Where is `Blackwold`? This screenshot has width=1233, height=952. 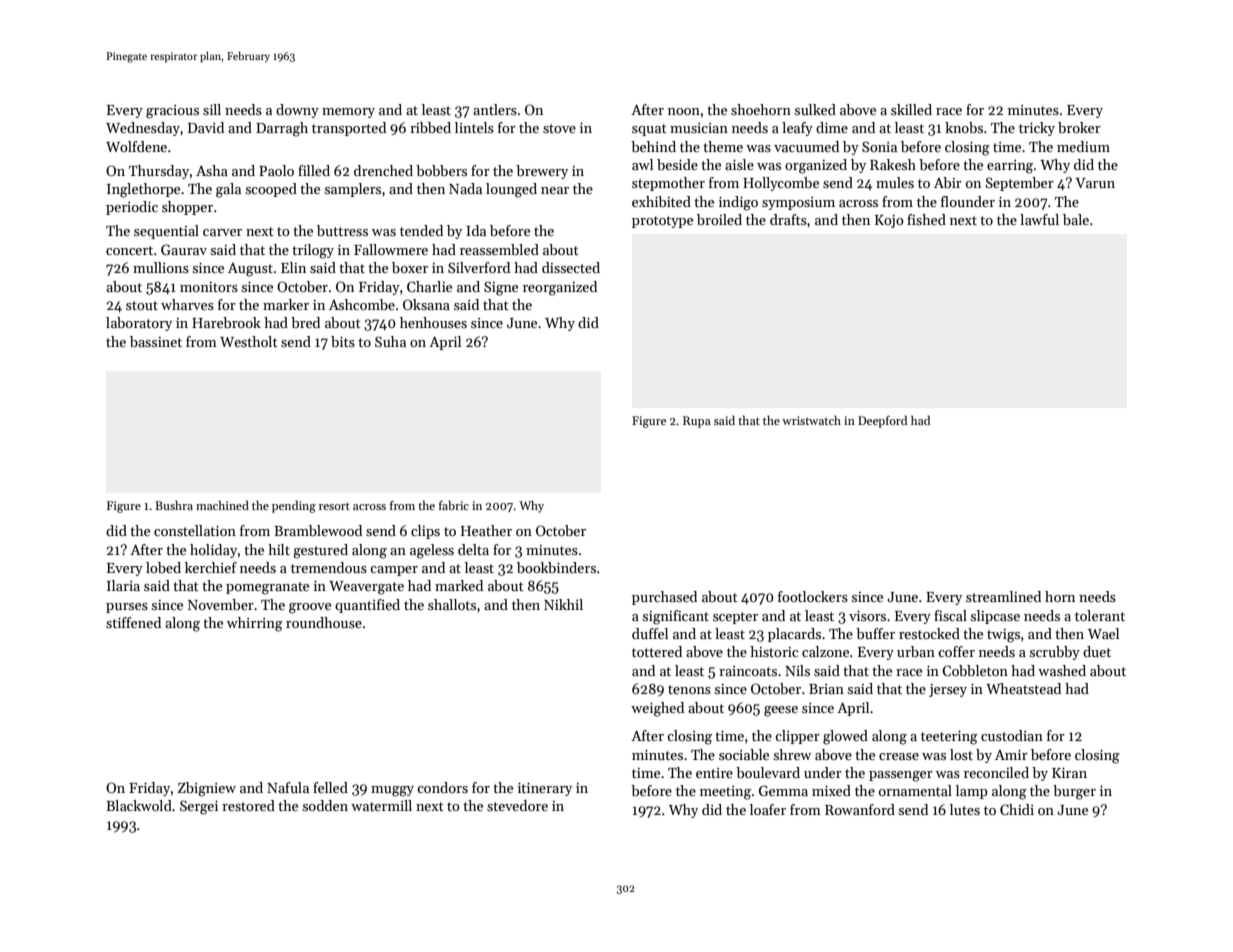
Blackwold is located at coordinates (139, 805).
